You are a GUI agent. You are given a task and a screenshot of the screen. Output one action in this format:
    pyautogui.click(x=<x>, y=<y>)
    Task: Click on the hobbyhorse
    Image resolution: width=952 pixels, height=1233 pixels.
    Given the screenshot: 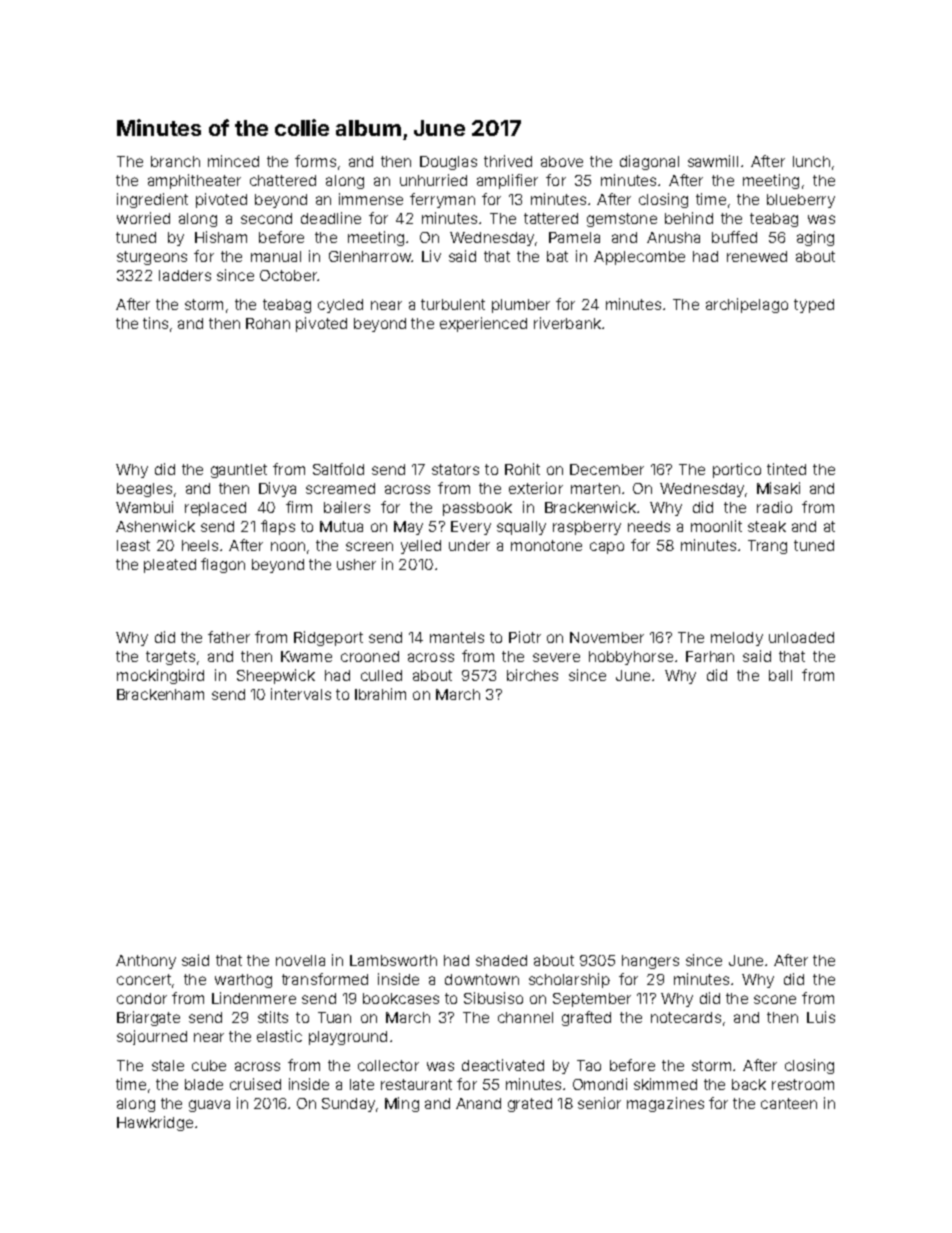 What is the action you would take?
    pyautogui.click(x=631, y=658)
